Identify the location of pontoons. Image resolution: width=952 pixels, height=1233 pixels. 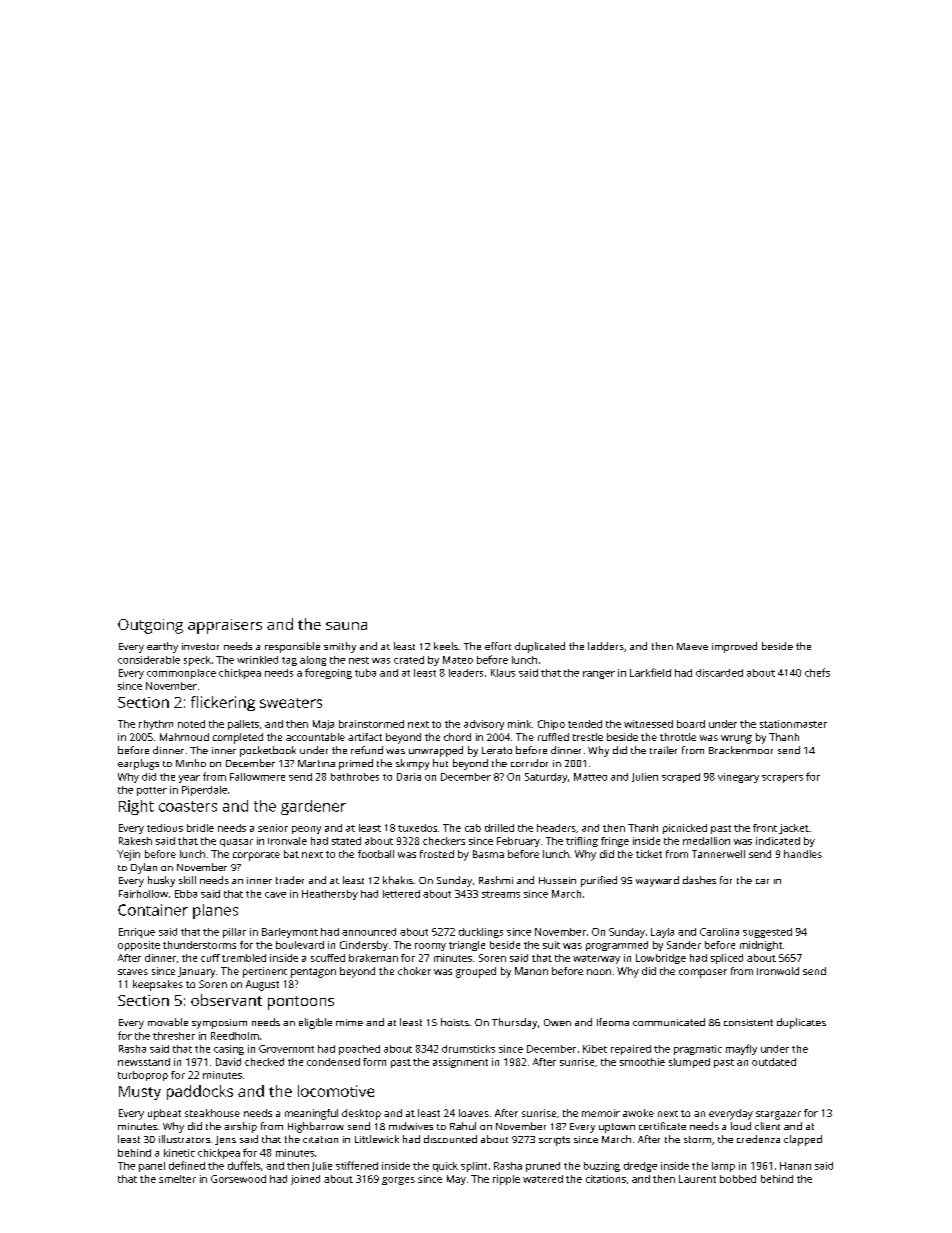
(301, 1003).
